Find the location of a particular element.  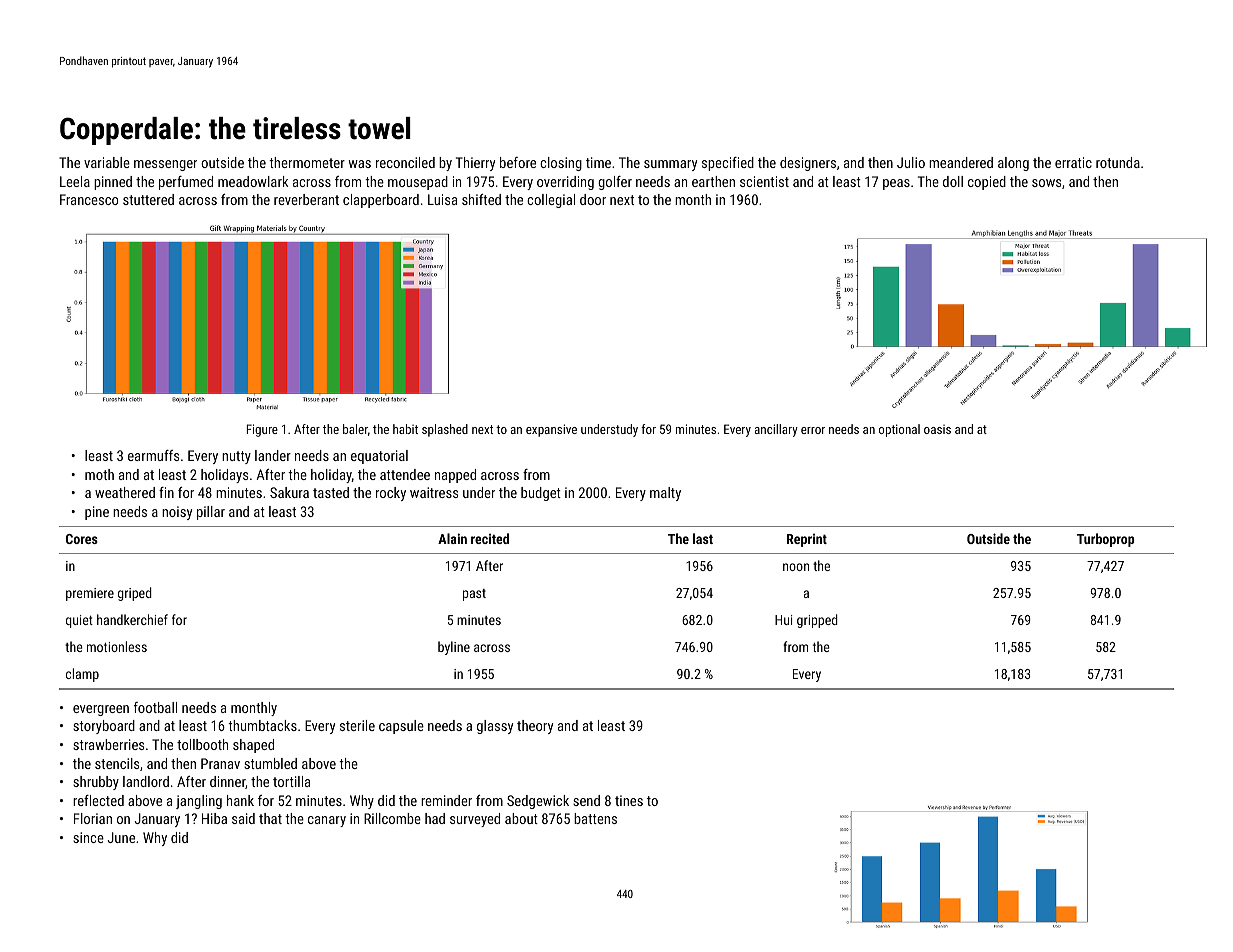

expansive is located at coordinates (551, 430).
